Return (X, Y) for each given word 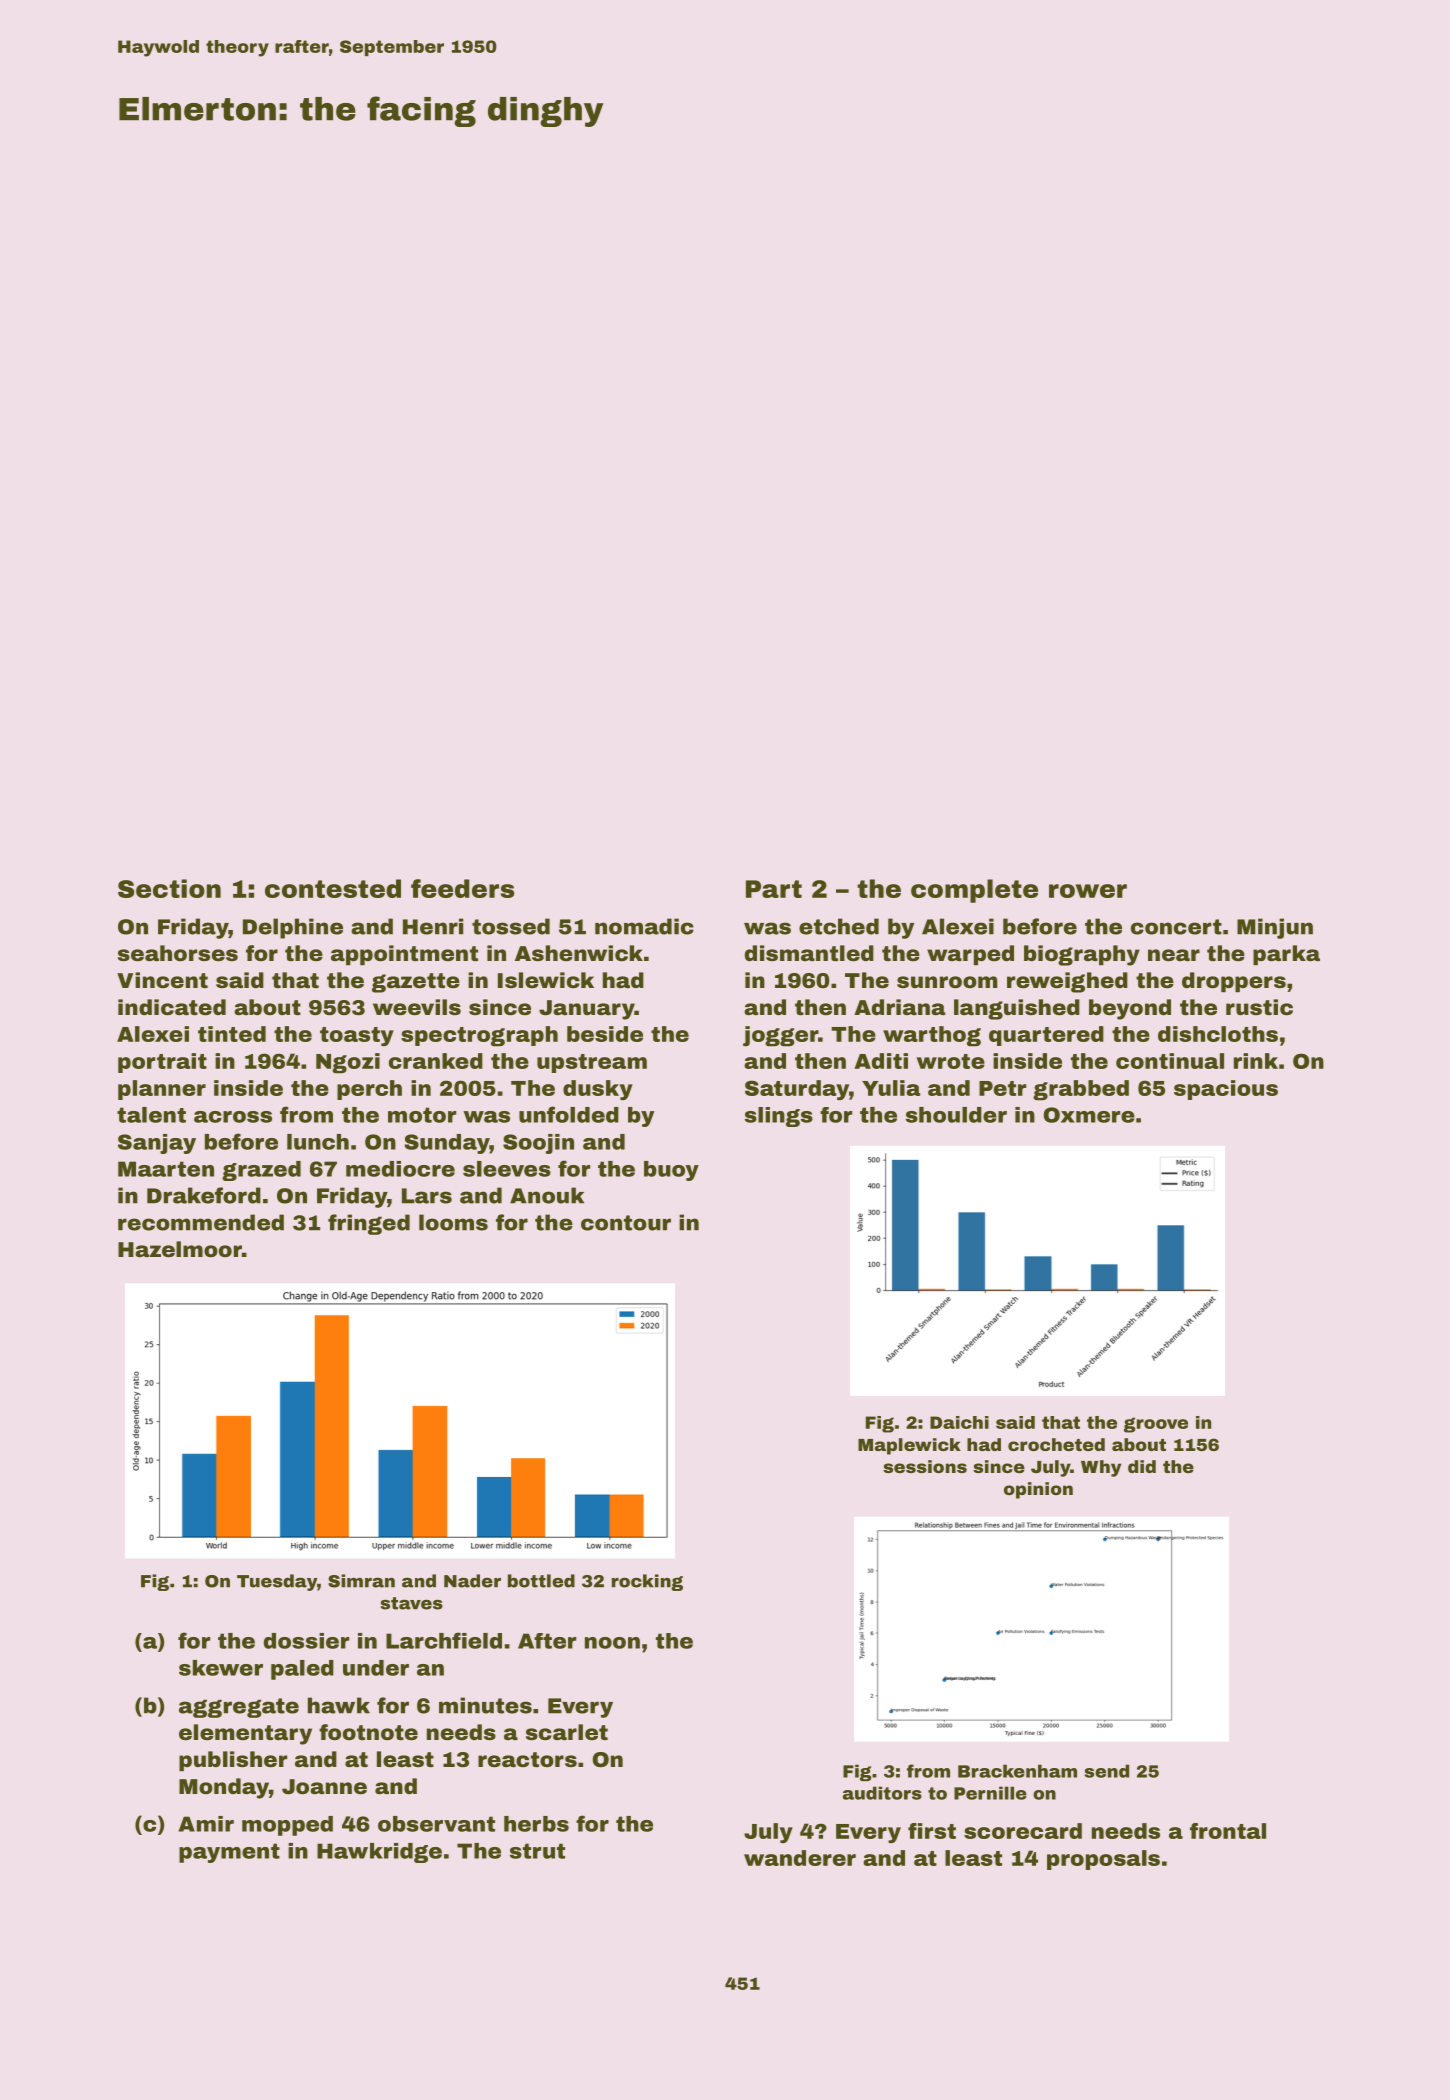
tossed (511, 926)
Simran (361, 1581)
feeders (462, 888)
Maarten (166, 1169)
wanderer (800, 1858)
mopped (287, 1826)
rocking (647, 1582)
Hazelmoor (180, 1249)
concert (1176, 927)
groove (1156, 1425)
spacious (1226, 1090)
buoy (671, 1171)
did (1142, 1466)
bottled (541, 1581)
